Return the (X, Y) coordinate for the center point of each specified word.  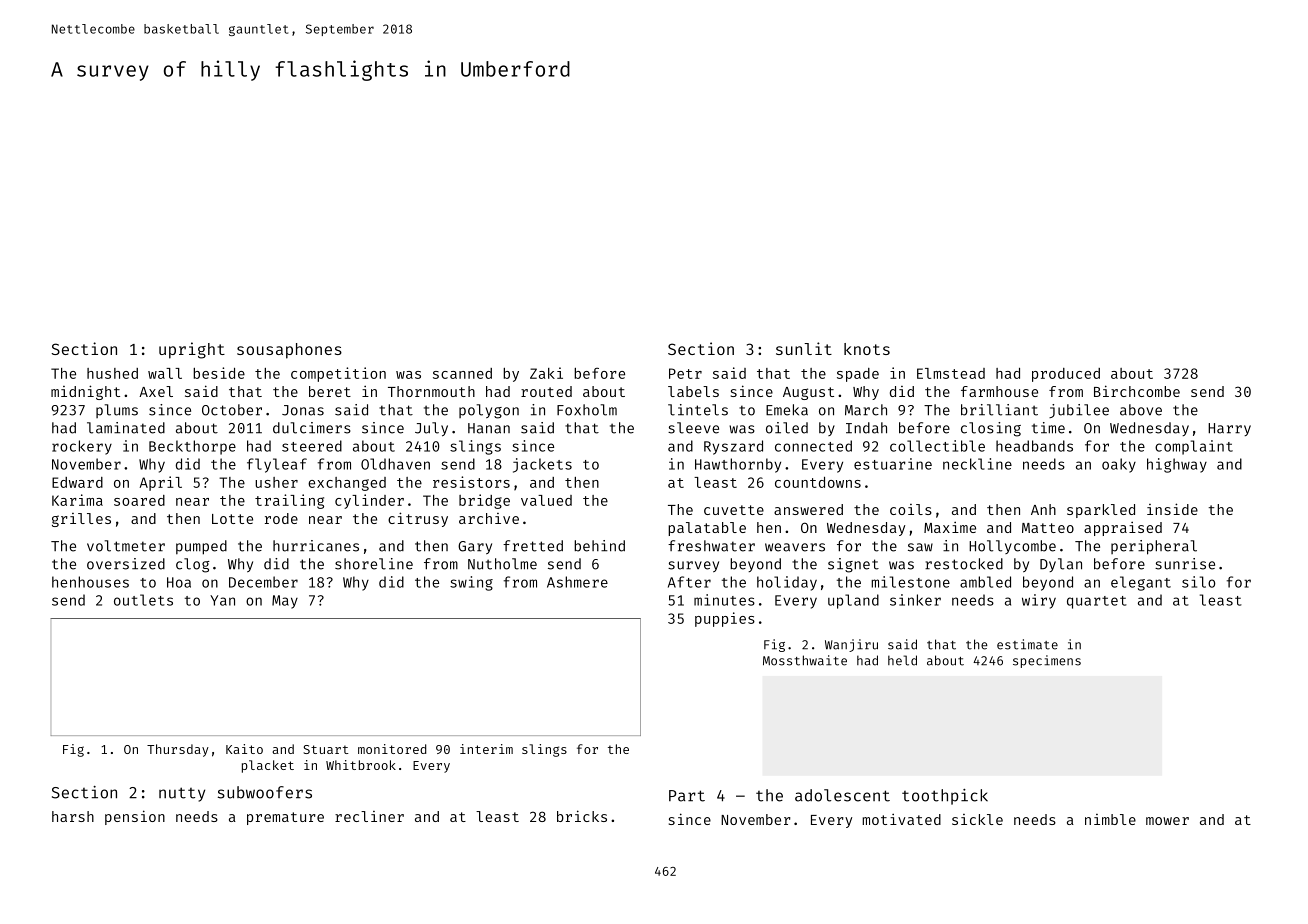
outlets (143, 600)
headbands (1034, 446)
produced (1066, 375)
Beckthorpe (192, 447)
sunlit (804, 348)
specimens (1047, 661)
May (285, 602)
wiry (1039, 601)
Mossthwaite (805, 660)
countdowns (818, 482)
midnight (85, 392)
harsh (73, 816)
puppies (725, 619)
